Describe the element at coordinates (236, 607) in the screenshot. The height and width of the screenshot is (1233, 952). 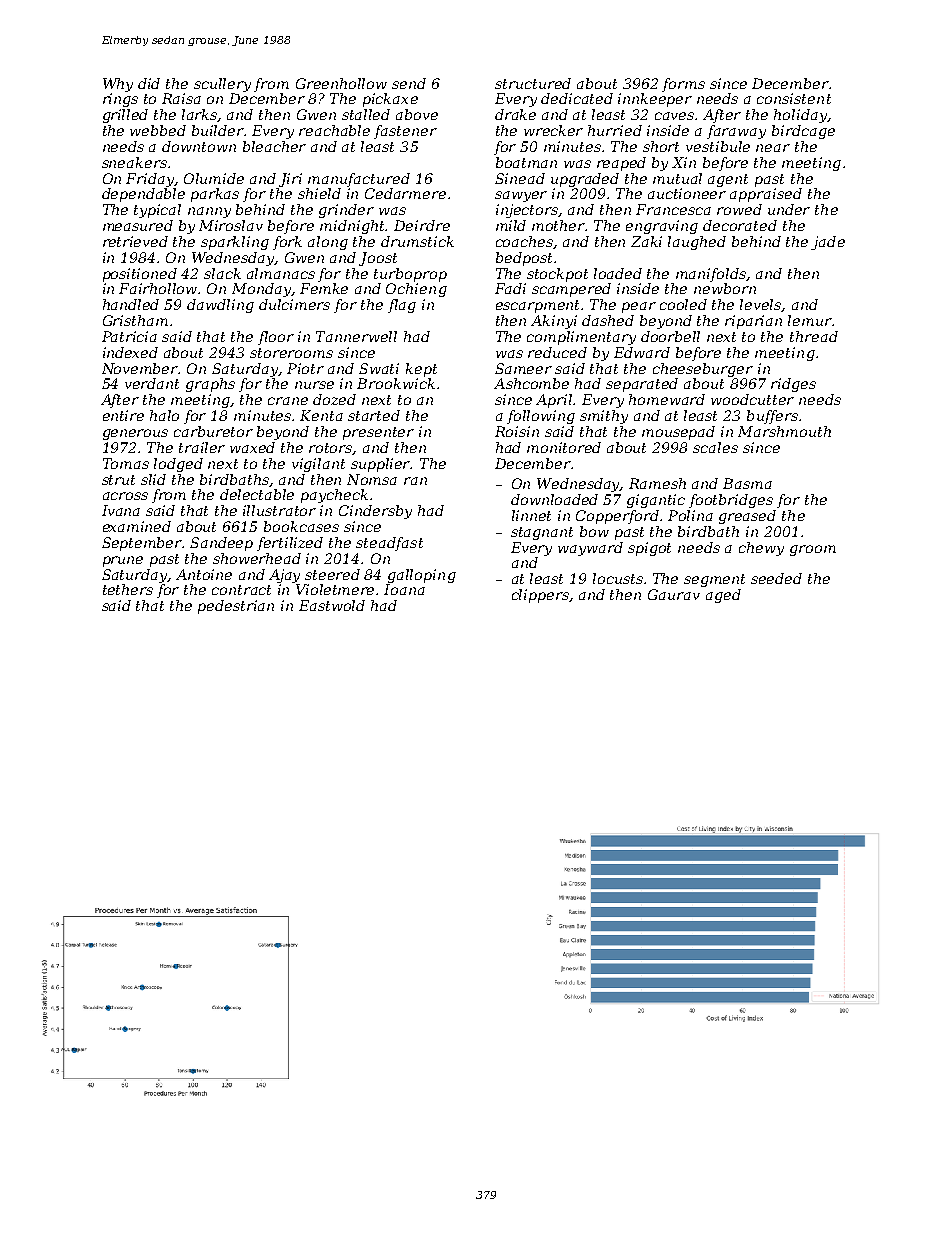
I see `pedestrian` at that location.
